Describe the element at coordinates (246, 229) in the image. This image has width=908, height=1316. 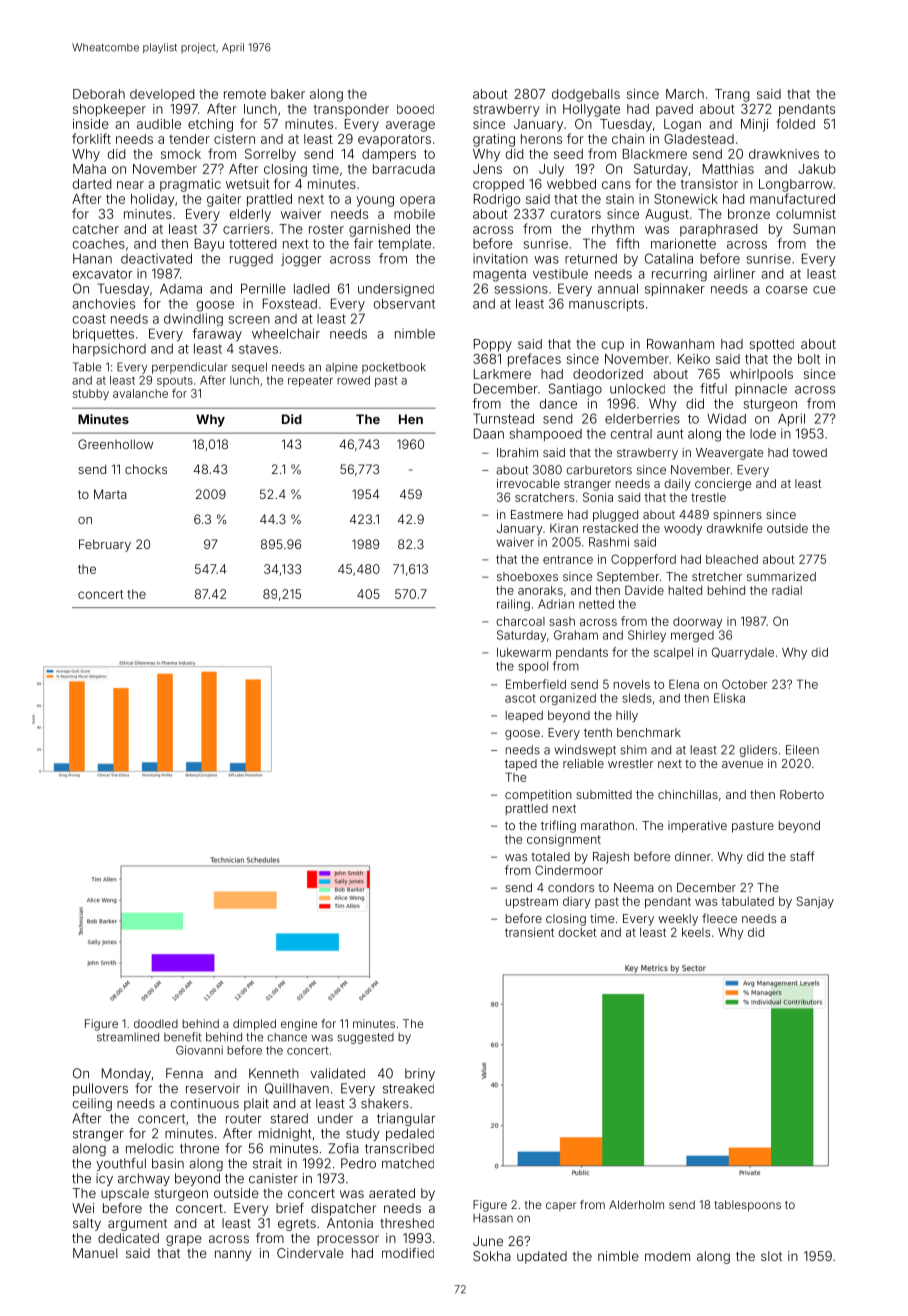
I see `carriers` at that location.
